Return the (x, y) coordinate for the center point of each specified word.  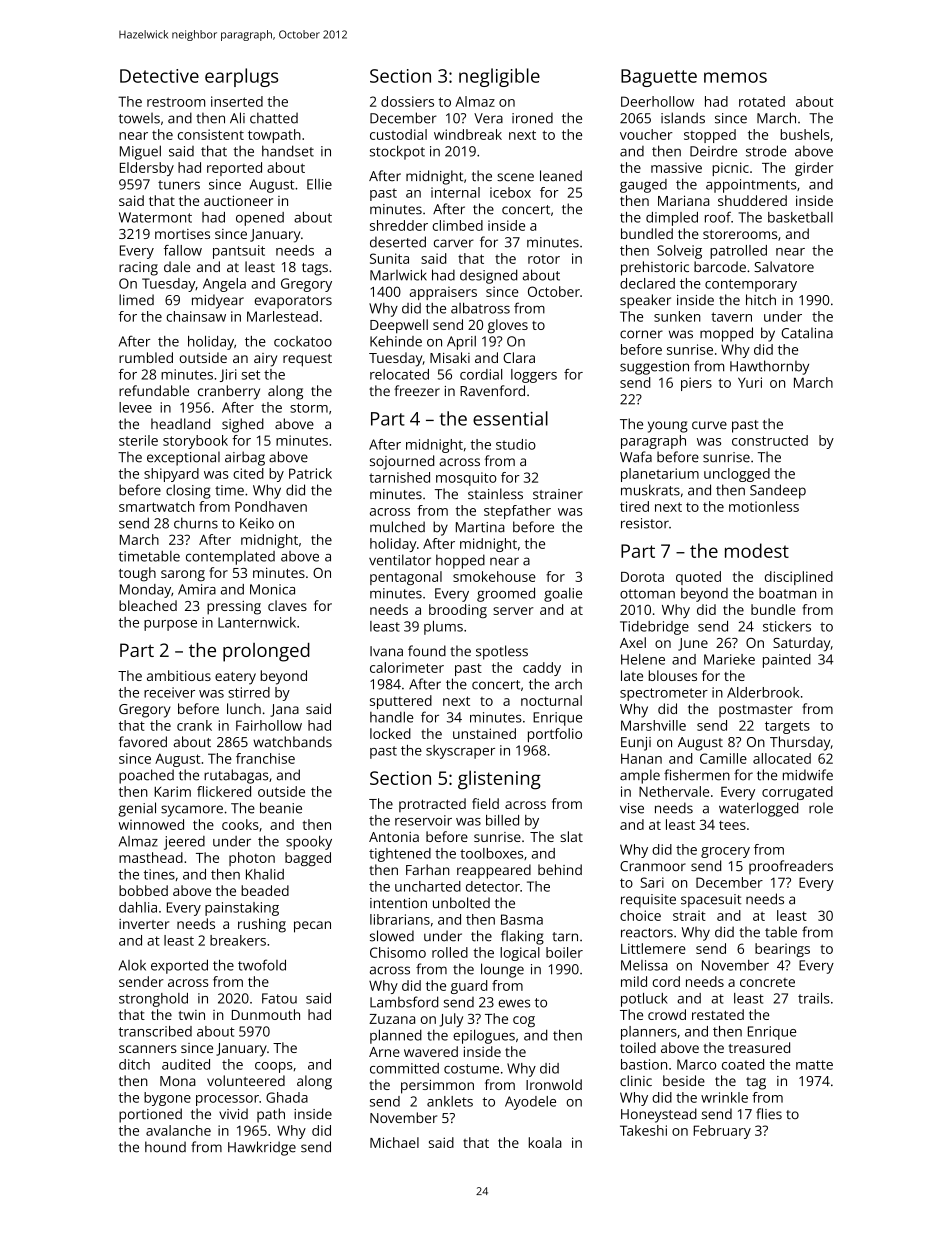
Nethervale (674, 791)
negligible (499, 77)
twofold (262, 965)
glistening (499, 780)
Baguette (659, 78)
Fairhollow (269, 725)
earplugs (241, 77)
